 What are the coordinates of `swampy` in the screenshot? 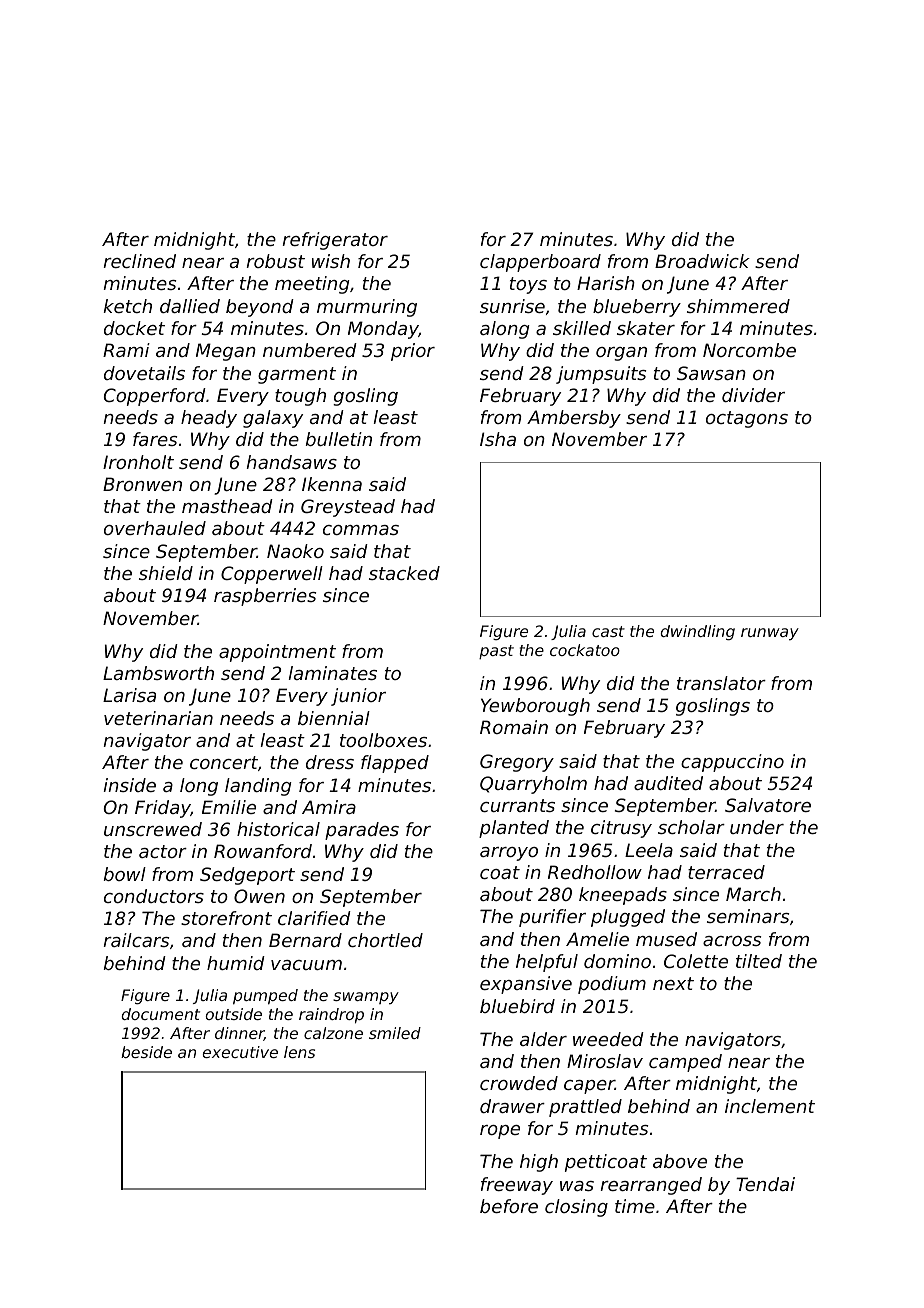 It's located at (366, 998).
